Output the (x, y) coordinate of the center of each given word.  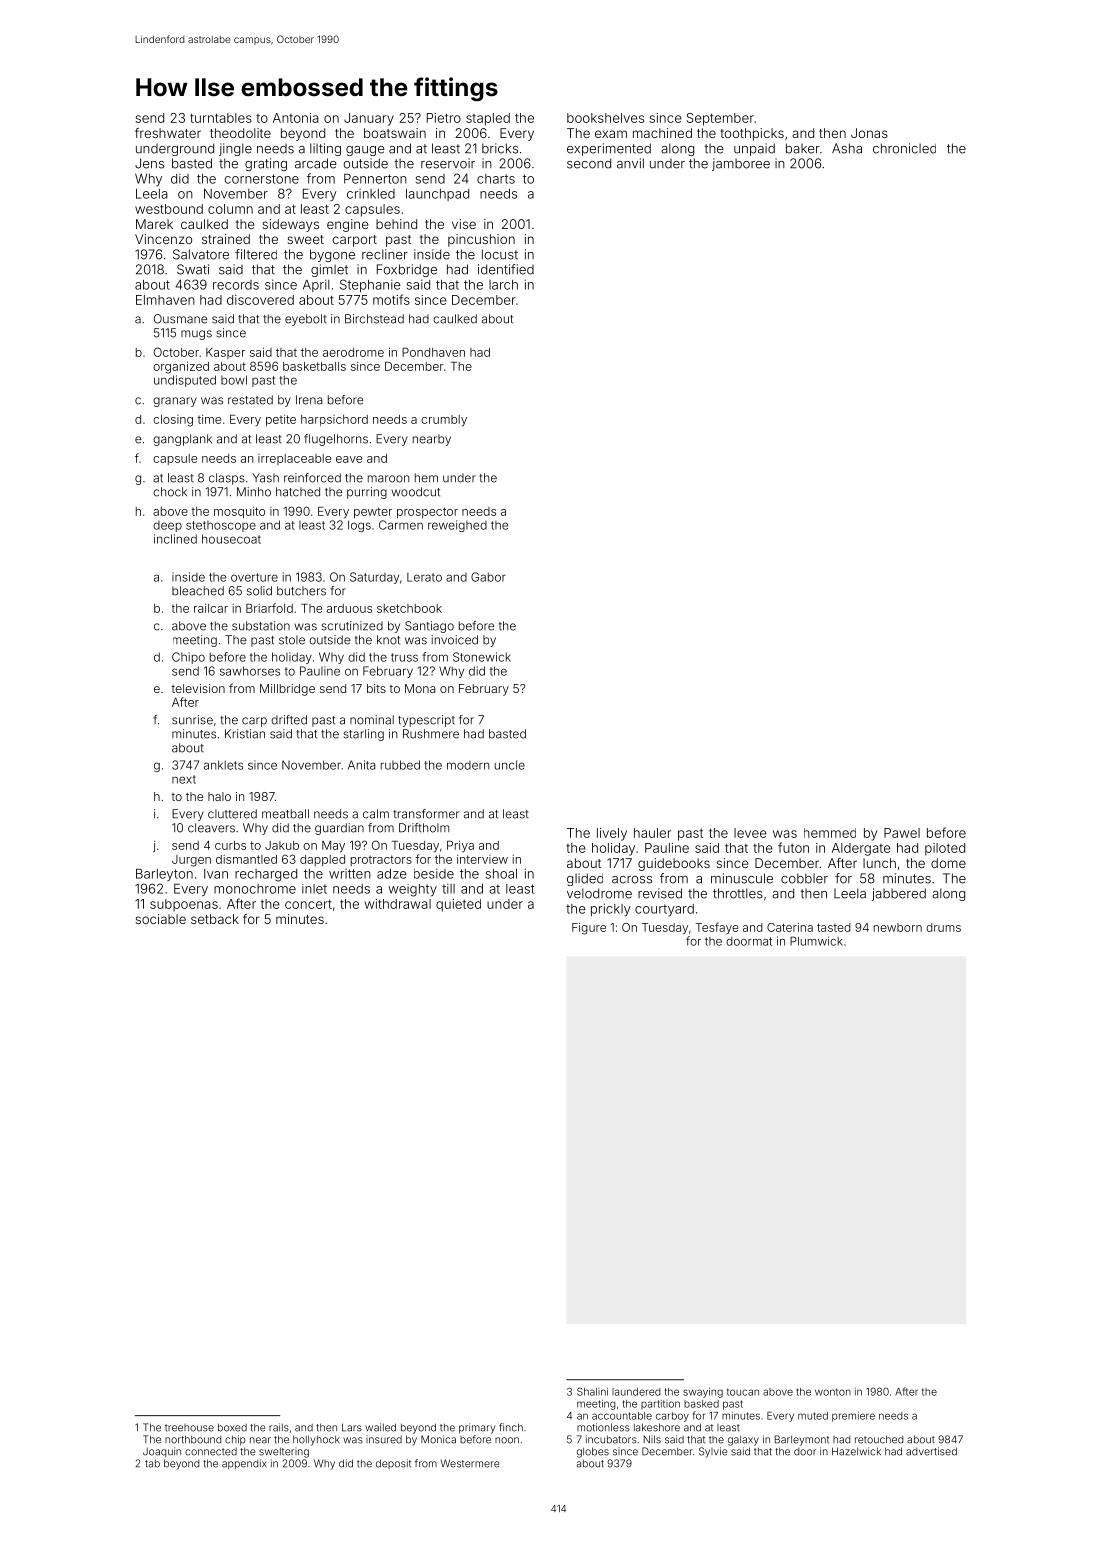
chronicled (904, 148)
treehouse (189, 1428)
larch (503, 285)
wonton (833, 1392)
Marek (154, 224)
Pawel (902, 833)
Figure (589, 929)
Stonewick (482, 657)
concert (308, 904)
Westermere (470, 1463)
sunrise (192, 720)
